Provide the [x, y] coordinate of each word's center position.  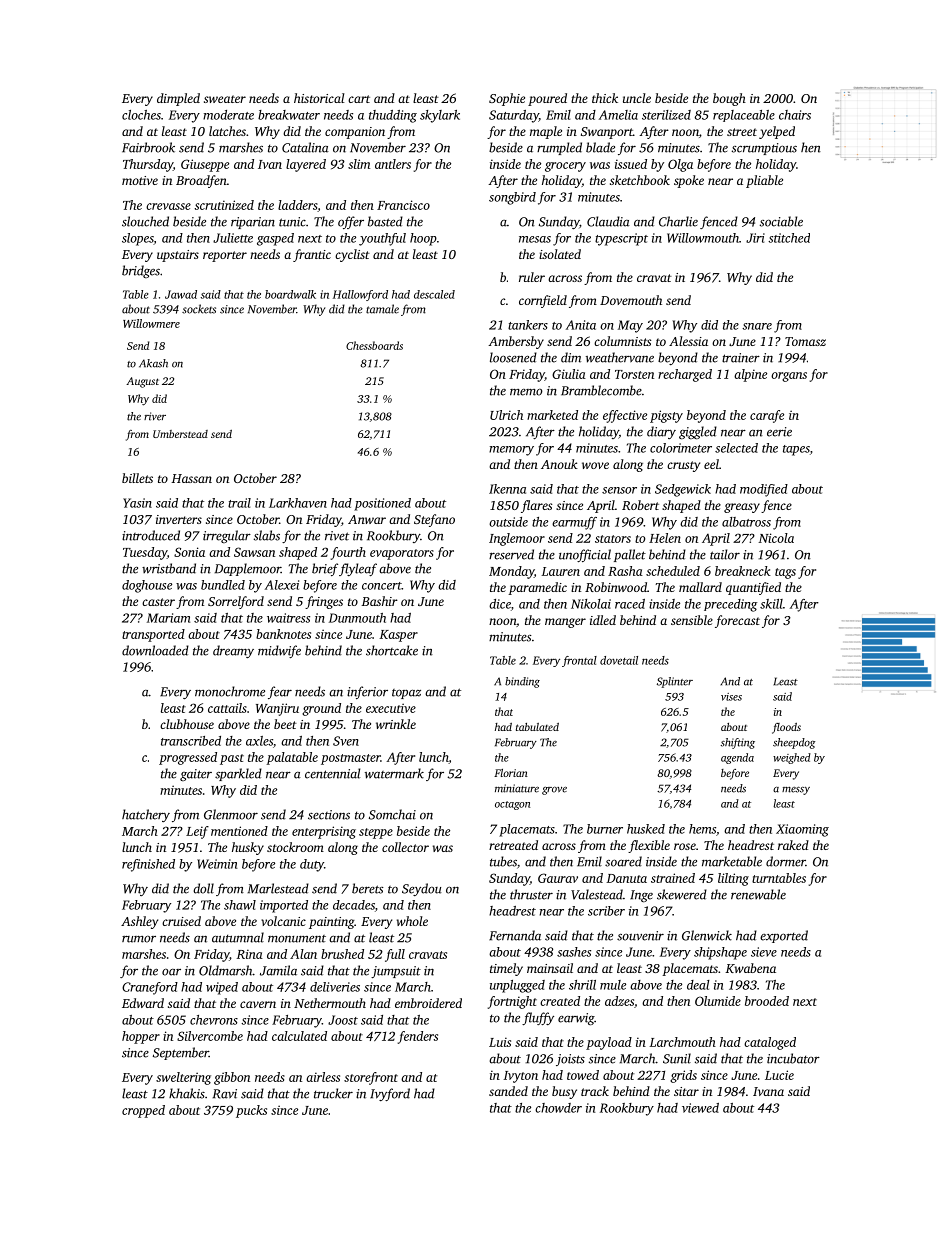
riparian [253, 223]
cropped [143, 1111]
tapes [796, 450]
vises [731, 697]
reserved [511, 554]
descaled [434, 294]
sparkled [238, 774]
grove [554, 791]
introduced [151, 535]
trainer [741, 358]
